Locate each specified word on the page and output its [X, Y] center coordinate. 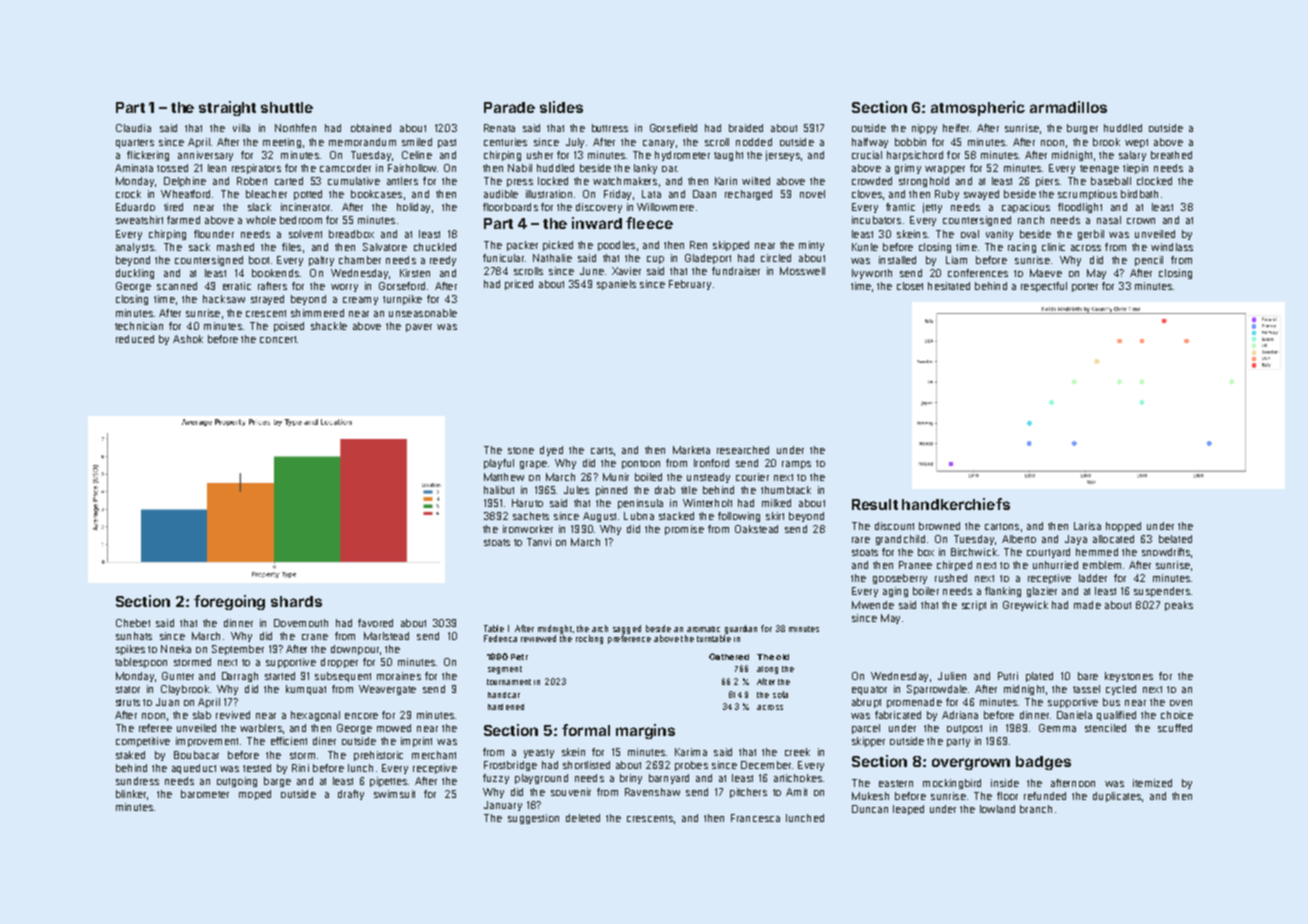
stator [128, 689]
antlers [402, 181]
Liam [956, 260]
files [291, 247]
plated [1039, 677]
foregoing [229, 602]
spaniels [616, 285]
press [520, 183]
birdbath [1139, 194]
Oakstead [756, 529]
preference [629, 639]
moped [255, 795]
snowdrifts [1166, 552]
